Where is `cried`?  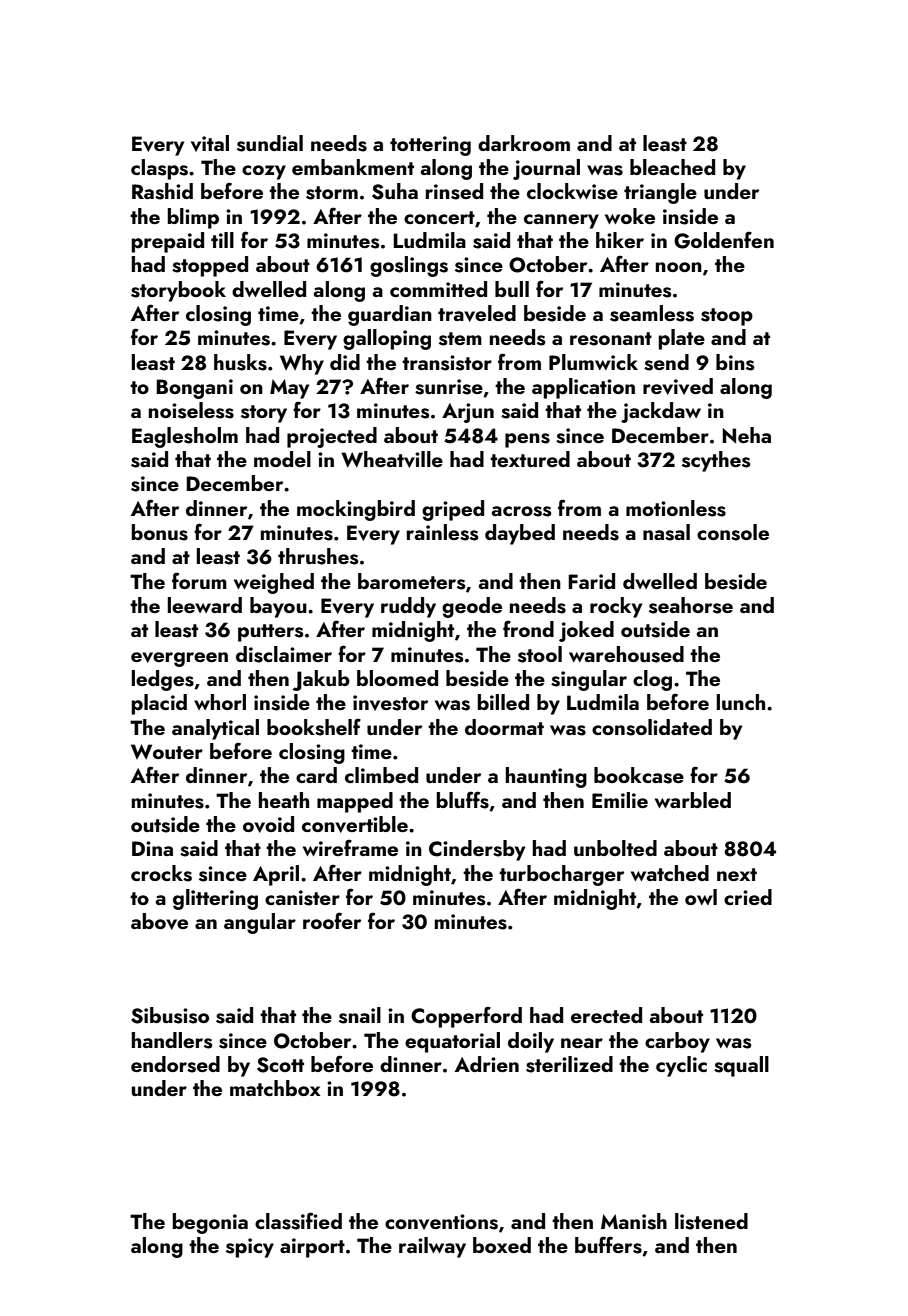 cried is located at coordinates (748, 897).
